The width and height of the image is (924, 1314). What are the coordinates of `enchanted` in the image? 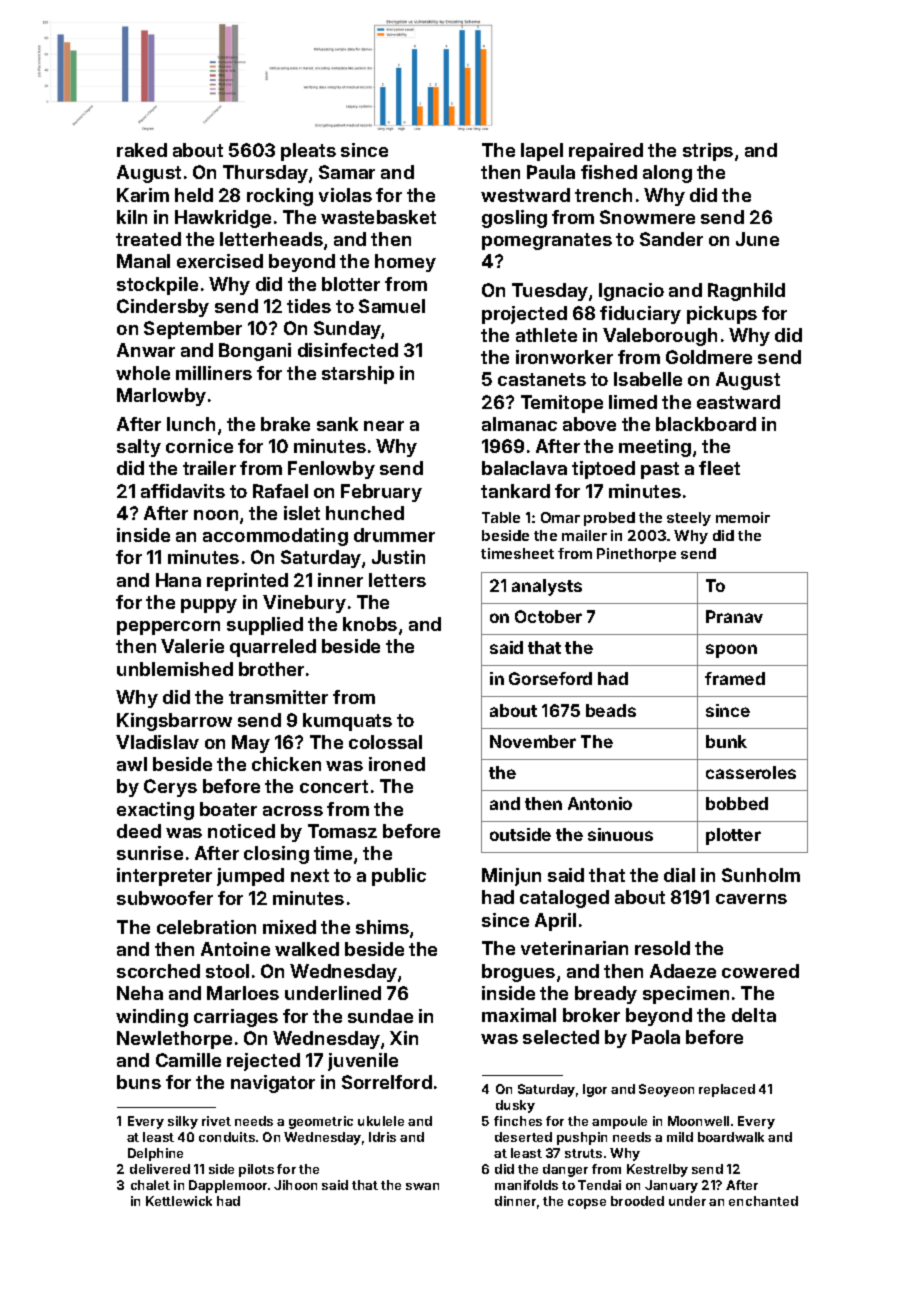 It's located at (763, 1201).
